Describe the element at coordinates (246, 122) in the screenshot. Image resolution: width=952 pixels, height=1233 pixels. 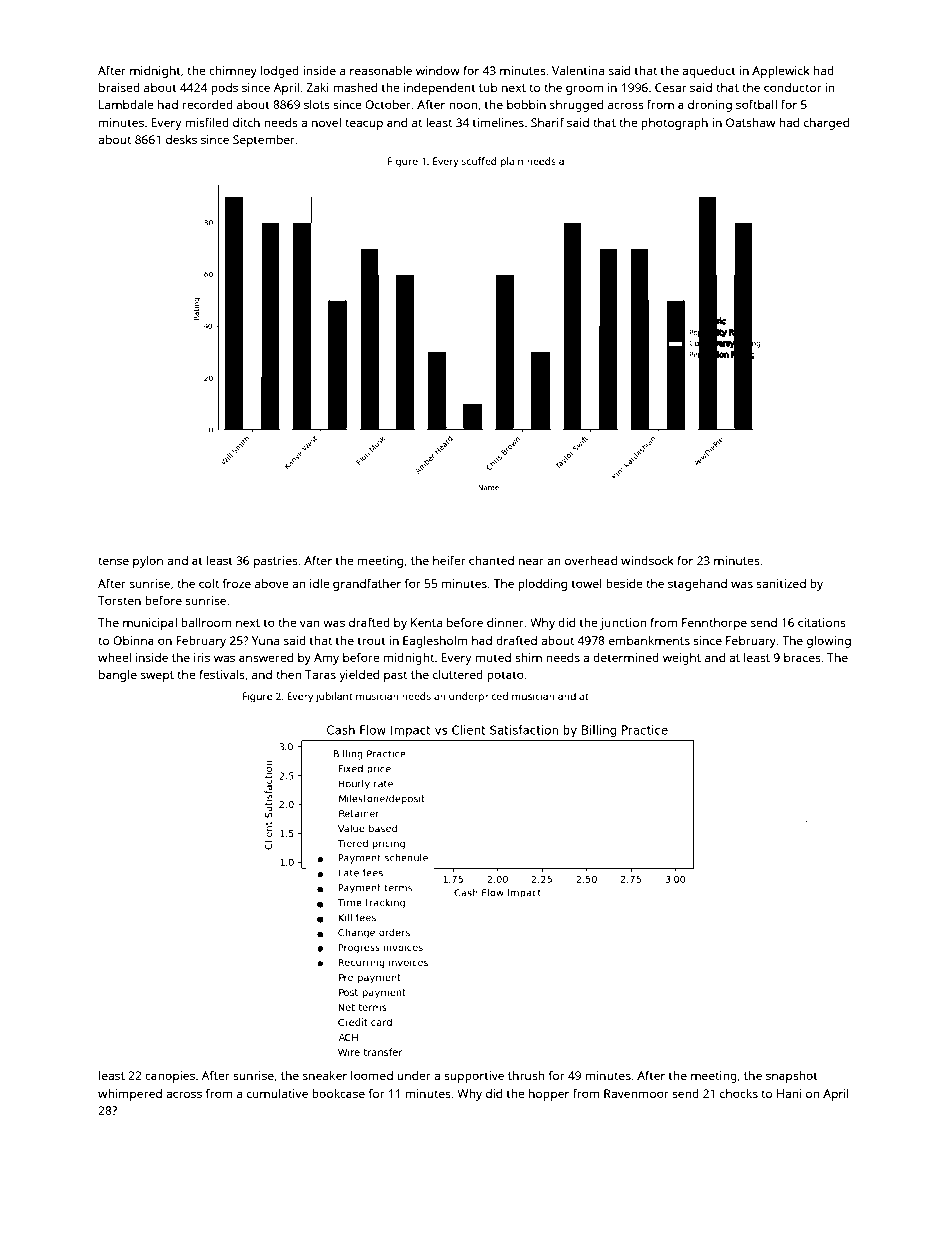
I see `ditch` at that location.
